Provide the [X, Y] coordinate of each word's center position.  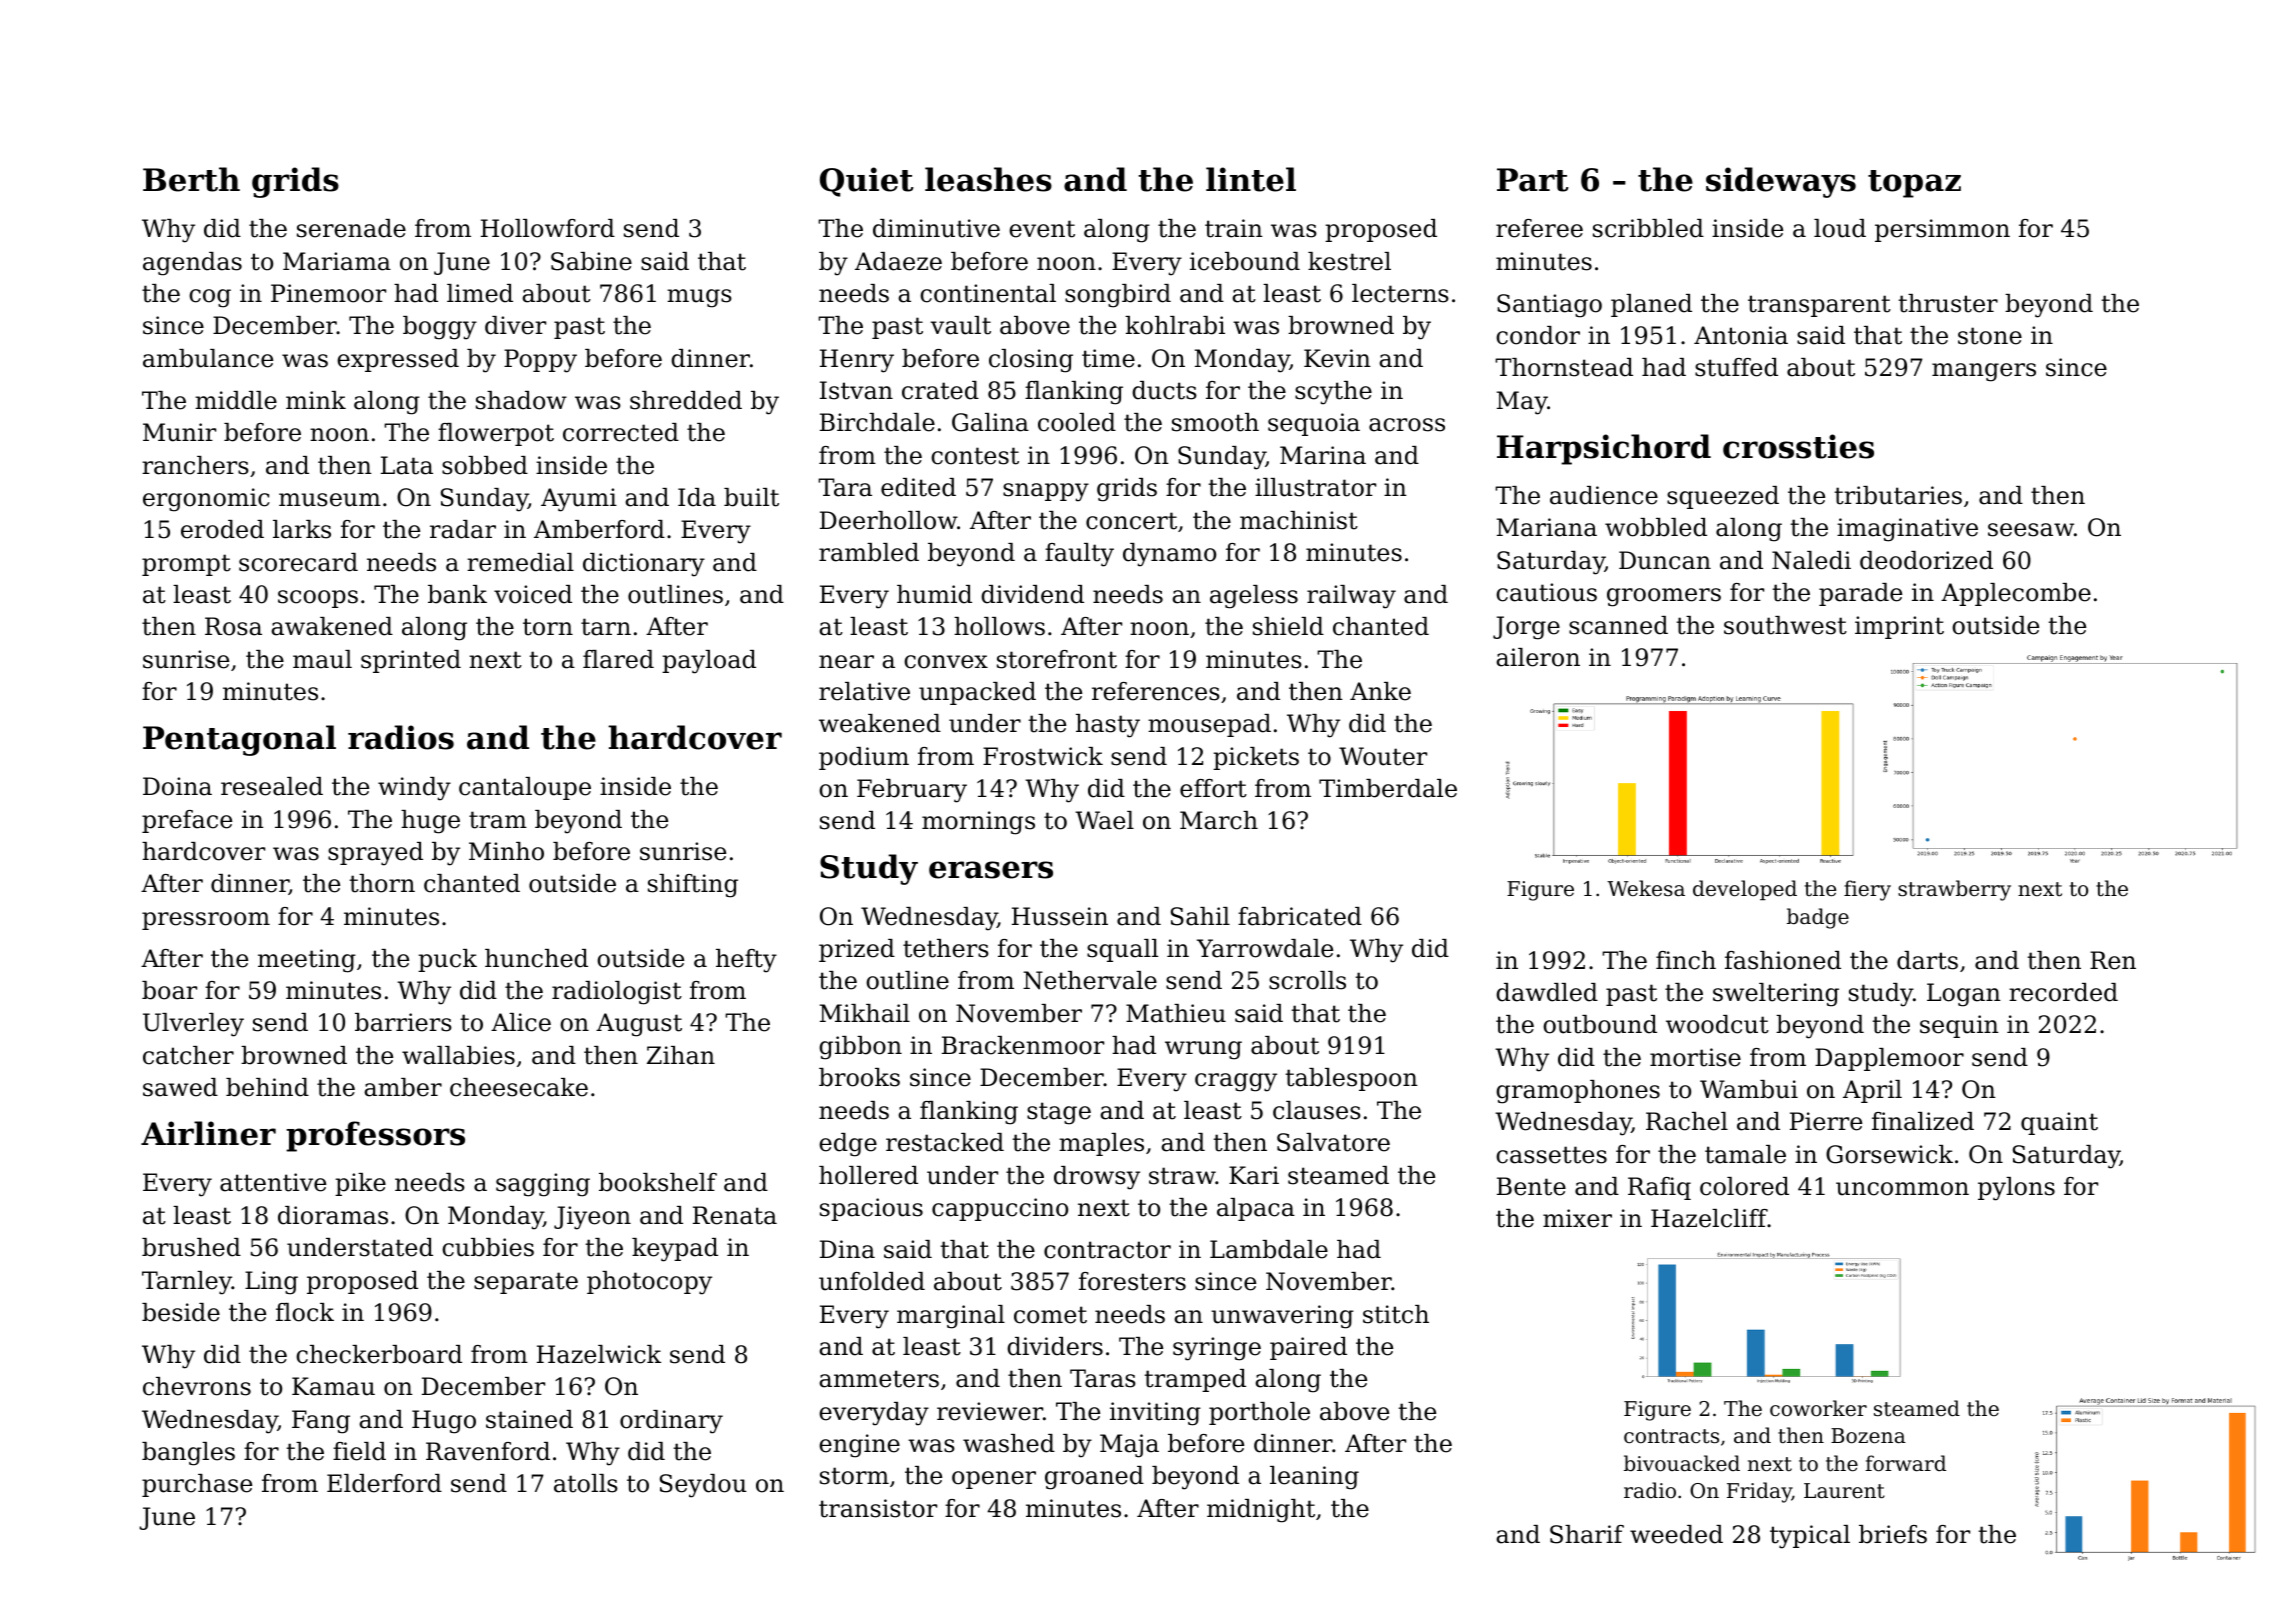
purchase [197, 1485]
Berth [191, 179]
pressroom [206, 921]
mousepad [1209, 725]
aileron [1538, 657]
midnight [1261, 1511]
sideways [1781, 182]
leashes [988, 179]
